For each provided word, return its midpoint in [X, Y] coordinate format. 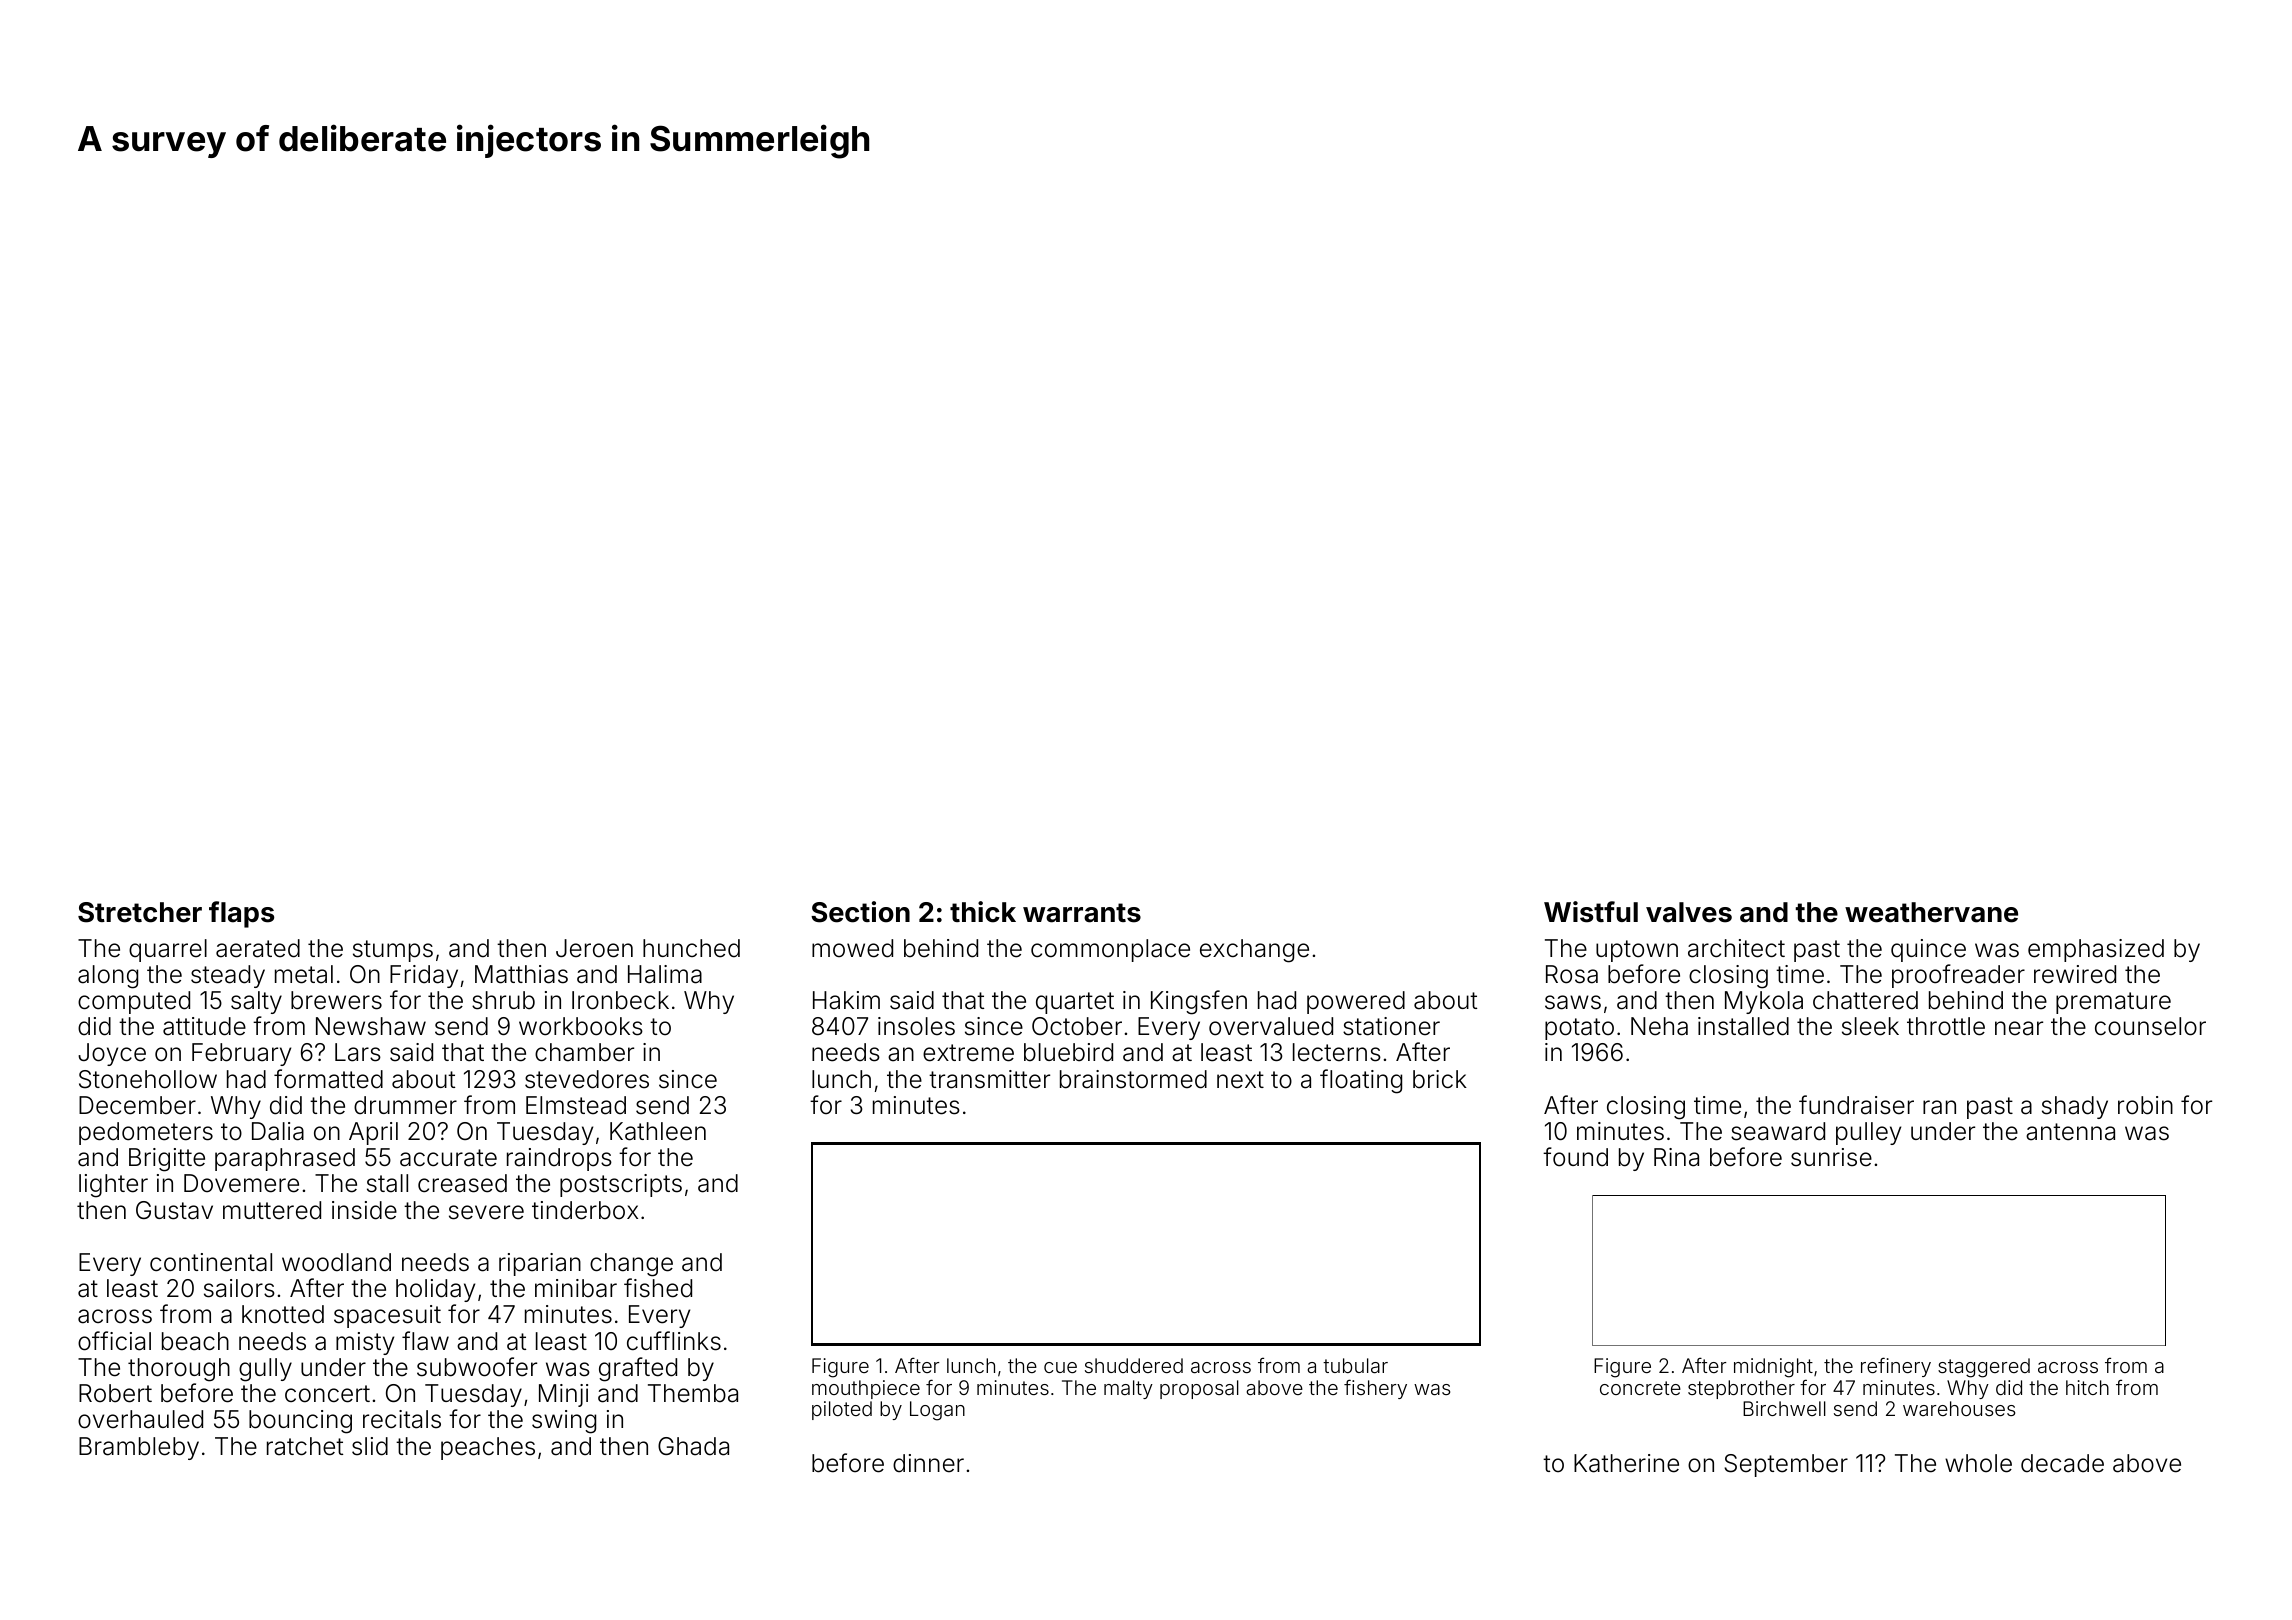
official [114, 1341]
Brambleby [139, 1448]
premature [2113, 1003]
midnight [1773, 1368]
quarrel [168, 950]
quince [1928, 950]
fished [658, 1288]
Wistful [1591, 912]
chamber [584, 1052]
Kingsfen [1199, 1002]
